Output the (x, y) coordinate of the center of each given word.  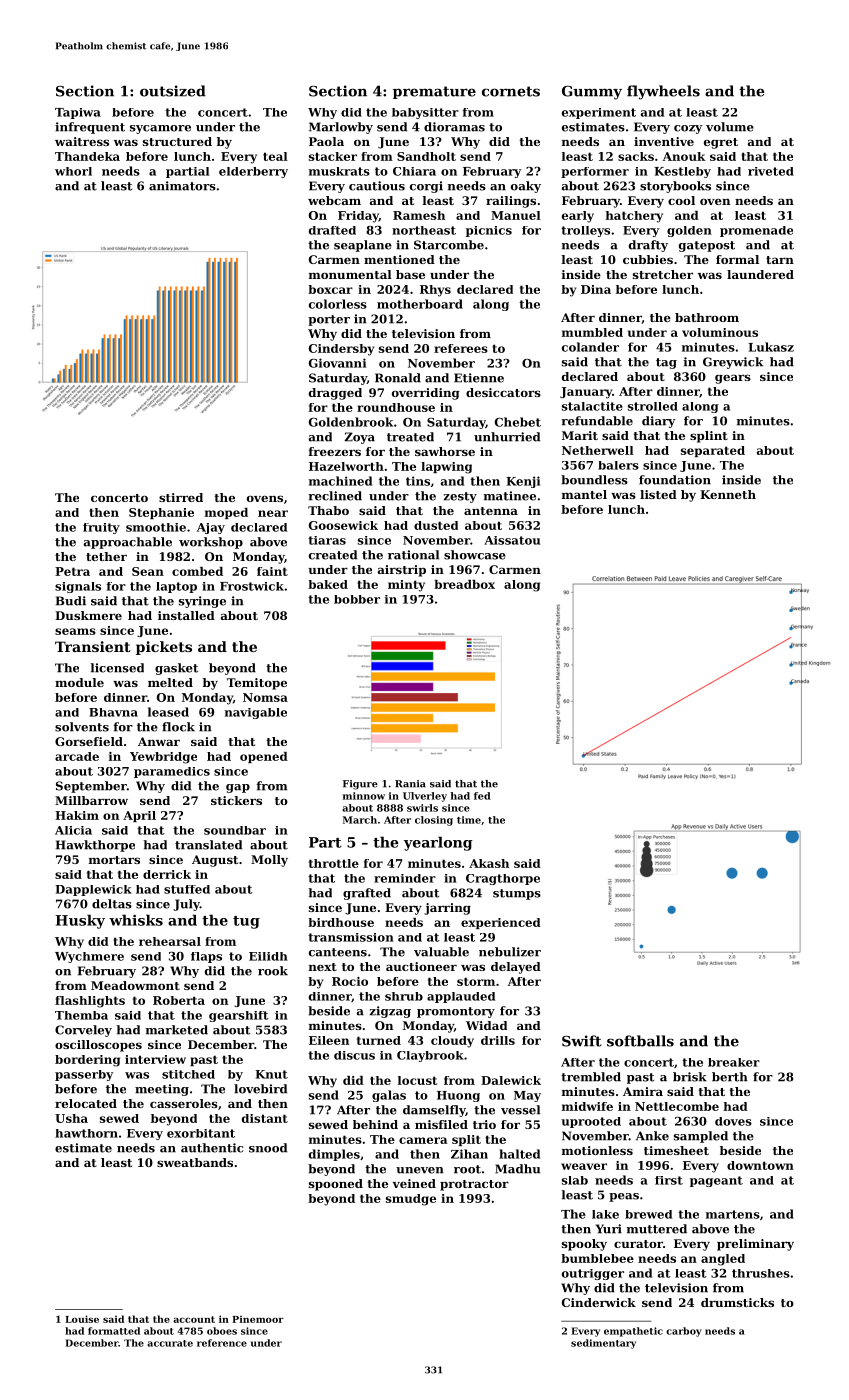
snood (268, 1148)
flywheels (663, 92)
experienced (501, 923)
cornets (511, 91)
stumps (517, 894)
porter (329, 320)
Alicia (73, 830)
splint (709, 437)
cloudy (452, 1042)
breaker (734, 1062)
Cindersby (341, 350)
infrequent (90, 128)
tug (246, 922)
